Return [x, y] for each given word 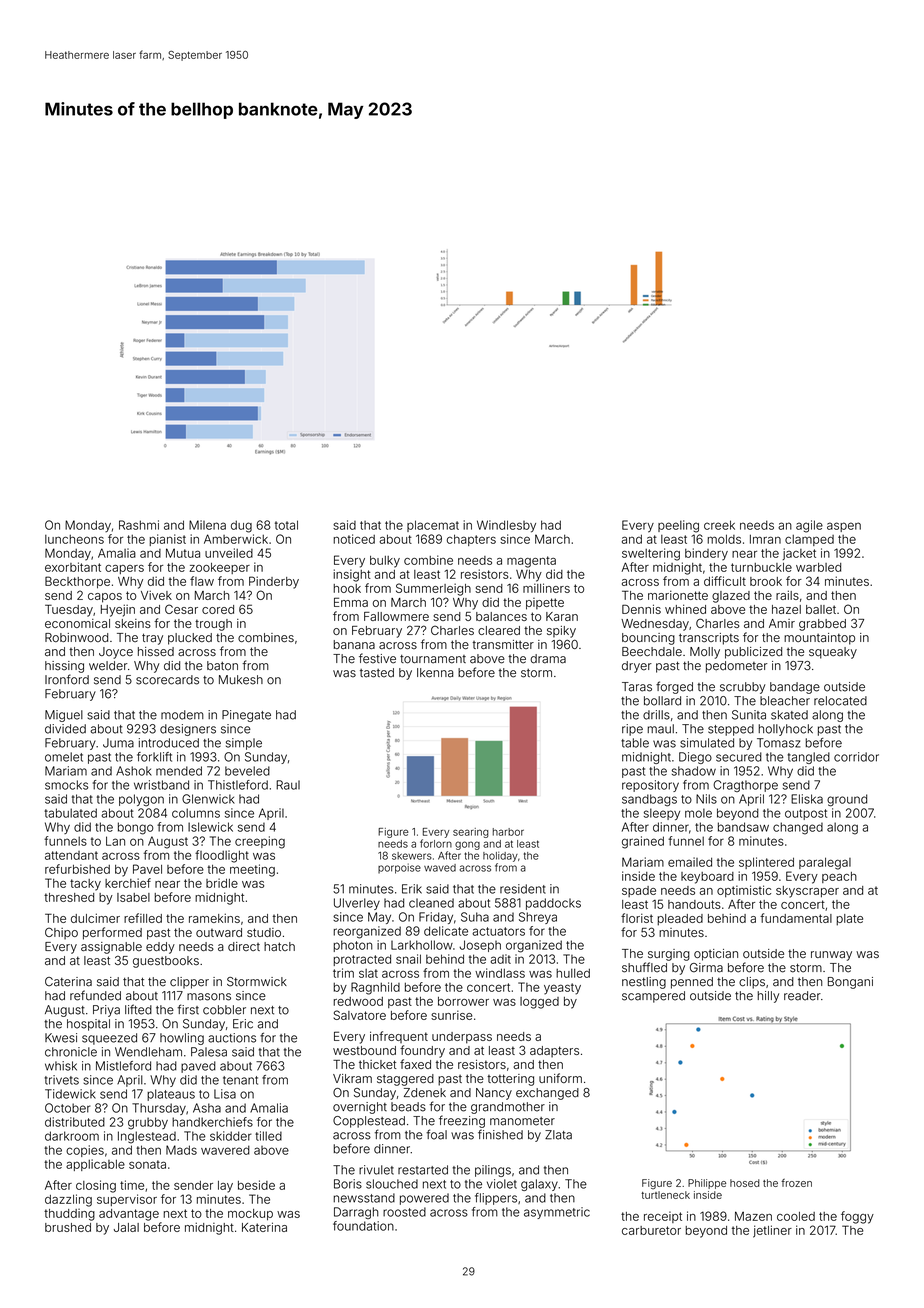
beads [408, 1107]
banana [354, 644]
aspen [844, 527]
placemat [433, 526]
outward [219, 932]
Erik [412, 889]
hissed [156, 651]
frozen [796, 1183]
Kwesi [61, 1038]
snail [408, 959]
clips [752, 983]
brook [766, 581]
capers [124, 569]
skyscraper [807, 892]
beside [256, 1185]
